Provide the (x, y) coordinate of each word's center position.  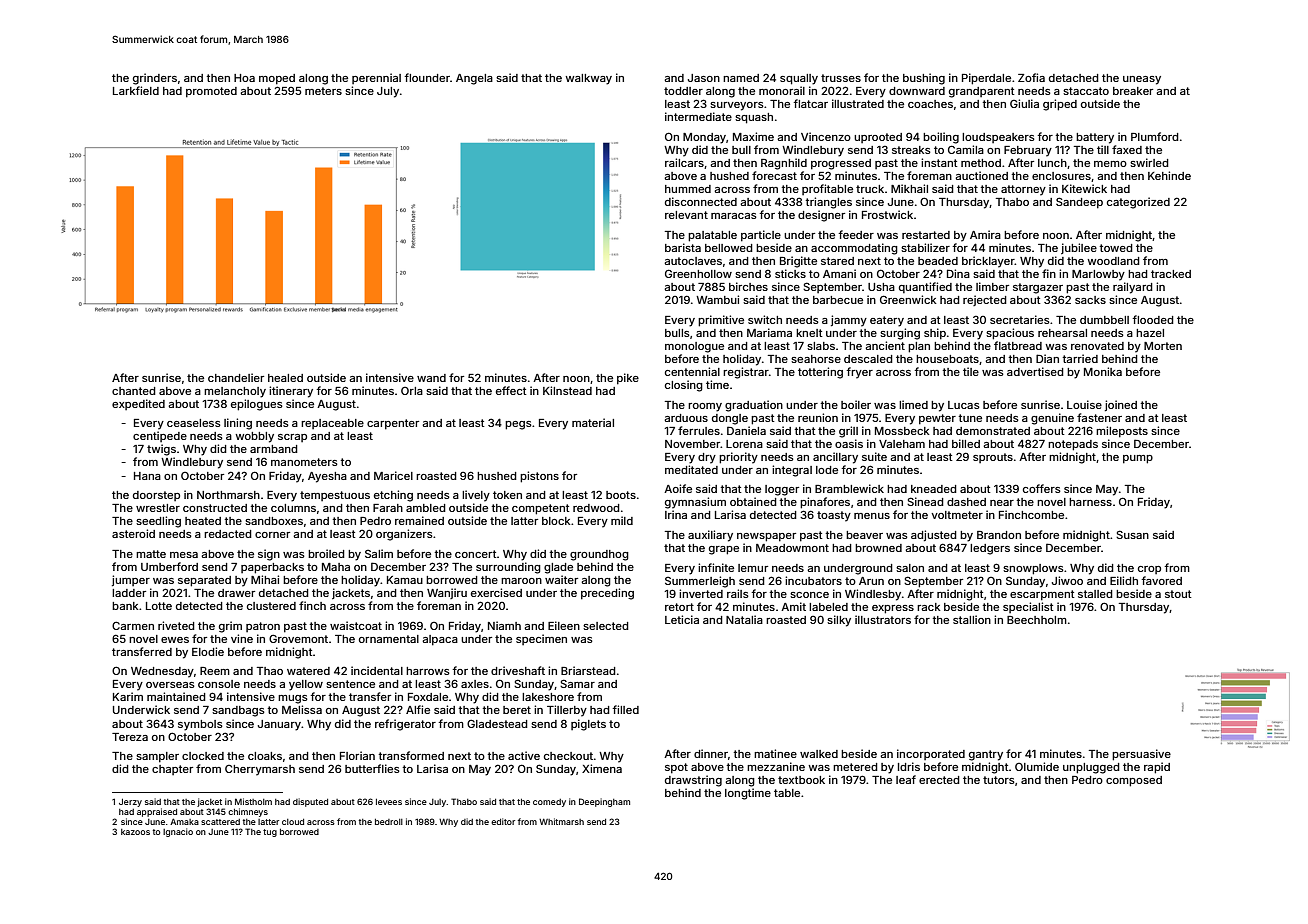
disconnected (701, 201)
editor (503, 821)
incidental (377, 670)
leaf (906, 779)
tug (270, 833)
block (556, 521)
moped (277, 79)
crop (1149, 570)
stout (1178, 594)
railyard (1133, 288)
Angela (474, 79)
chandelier (236, 377)
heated (203, 521)
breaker (1133, 91)
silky (839, 621)
